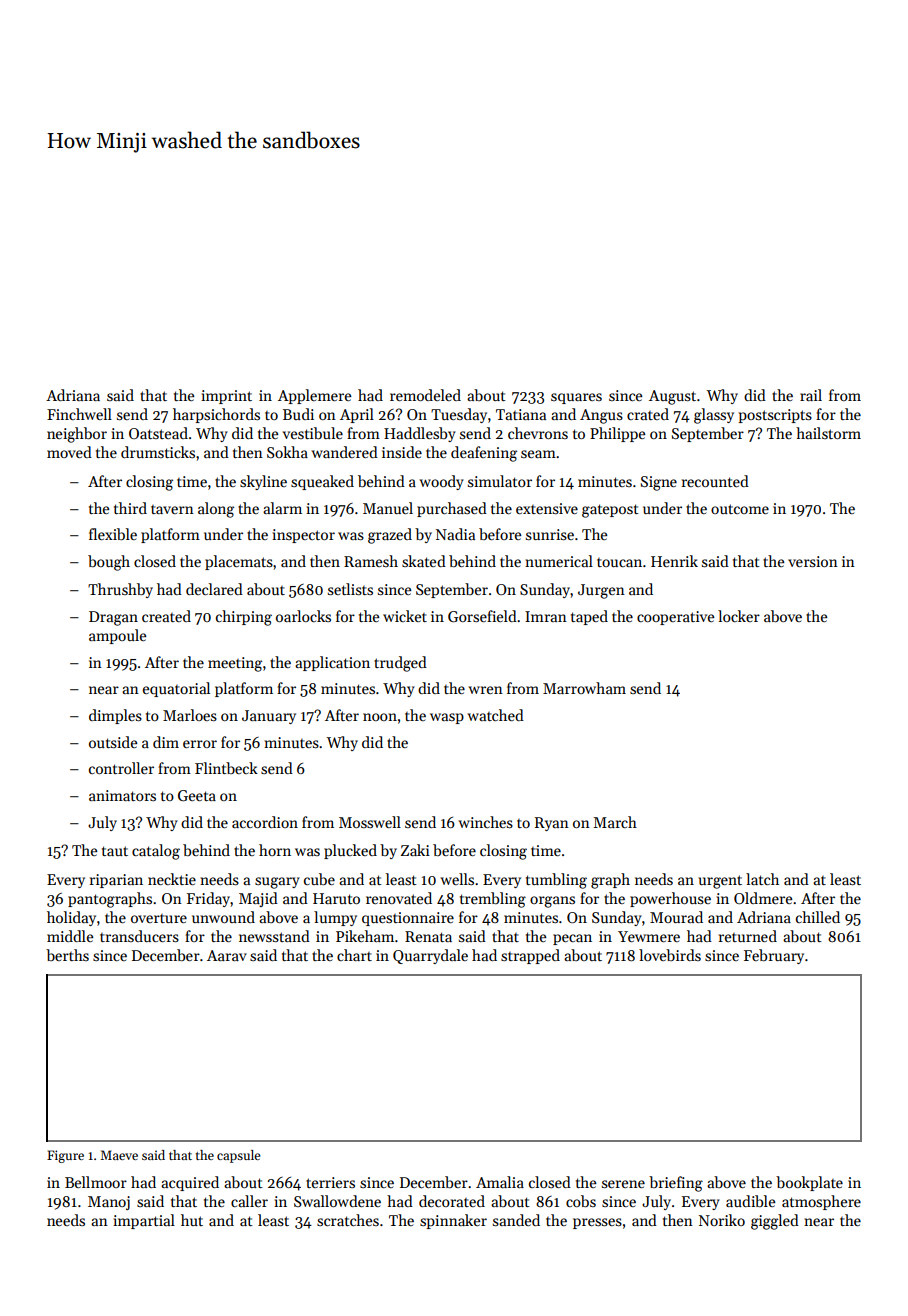  I want to click on August, so click(672, 397).
